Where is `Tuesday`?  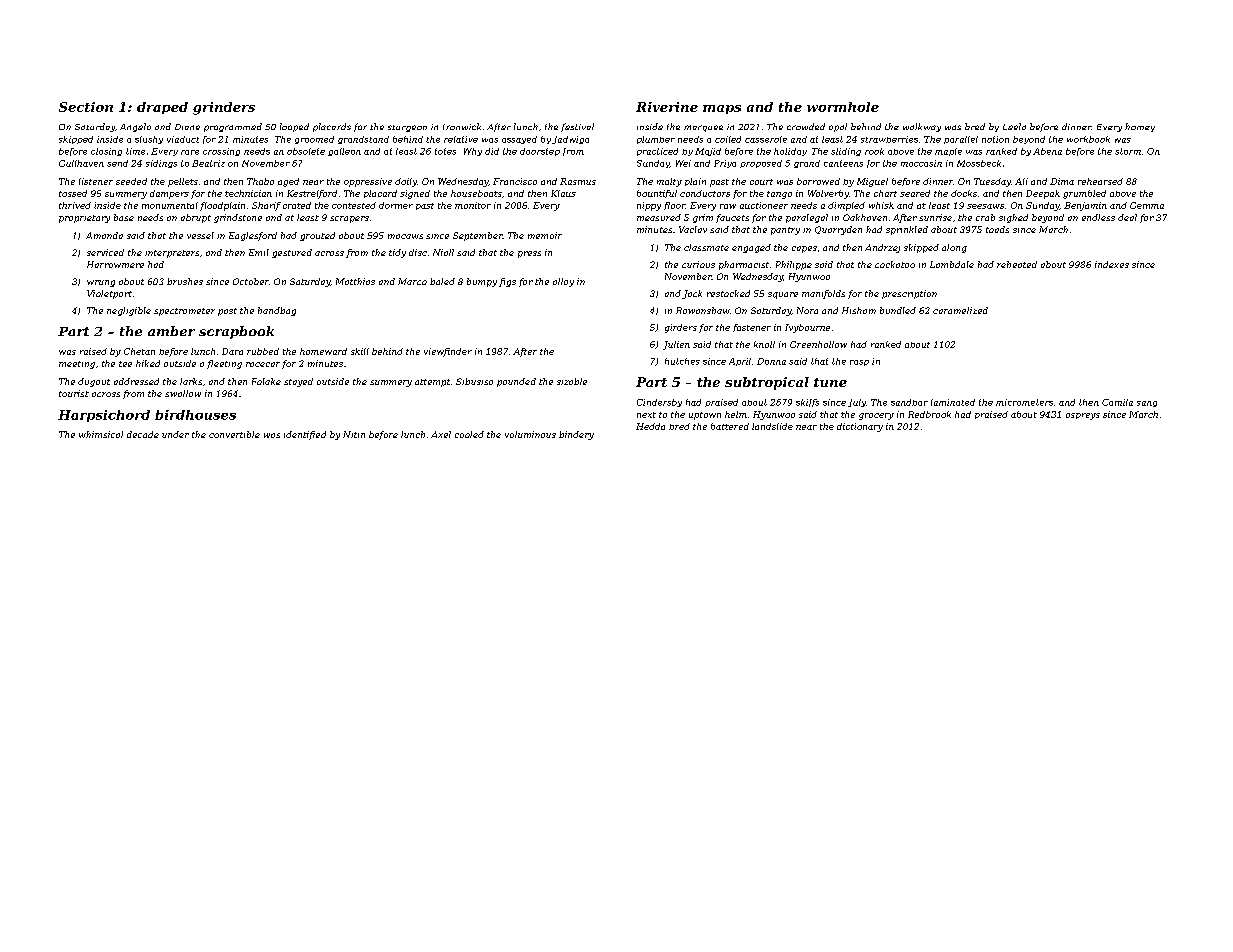 Tuesday is located at coordinates (992, 182).
